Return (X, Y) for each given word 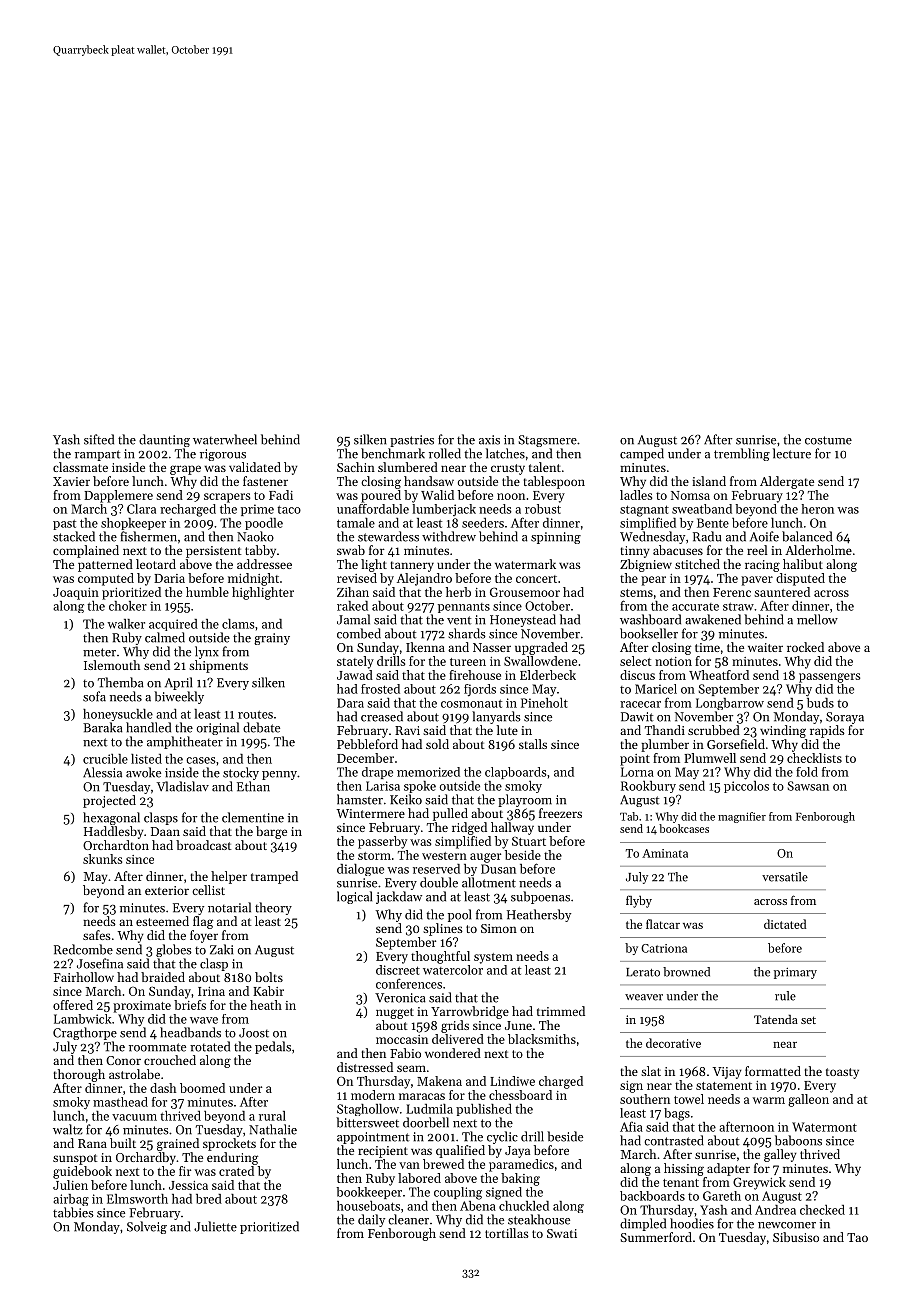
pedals (273, 1047)
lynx (207, 652)
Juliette (215, 1226)
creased (382, 716)
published (484, 1110)
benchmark (393, 453)
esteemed (162, 921)
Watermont (824, 1127)
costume (828, 440)
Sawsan (808, 786)
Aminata (665, 853)
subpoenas (540, 897)
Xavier (71, 481)
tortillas (507, 1233)
